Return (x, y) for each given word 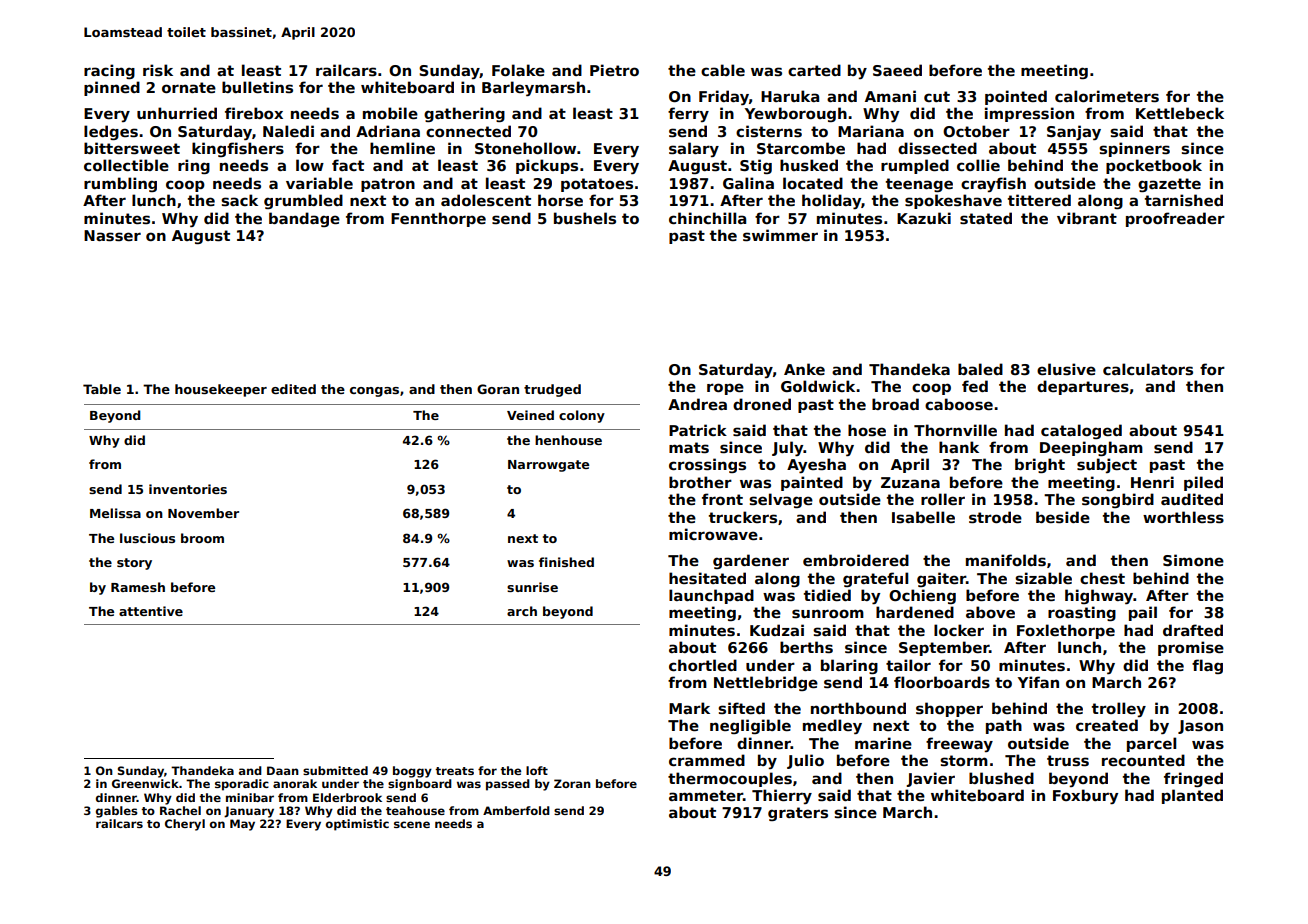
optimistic (357, 825)
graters (798, 814)
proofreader (1175, 219)
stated (986, 218)
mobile (390, 113)
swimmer (780, 235)
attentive (151, 611)
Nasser (112, 235)
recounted (1143, 760)
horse (560, 200)
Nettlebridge (766, 683)
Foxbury (1085, 796)
